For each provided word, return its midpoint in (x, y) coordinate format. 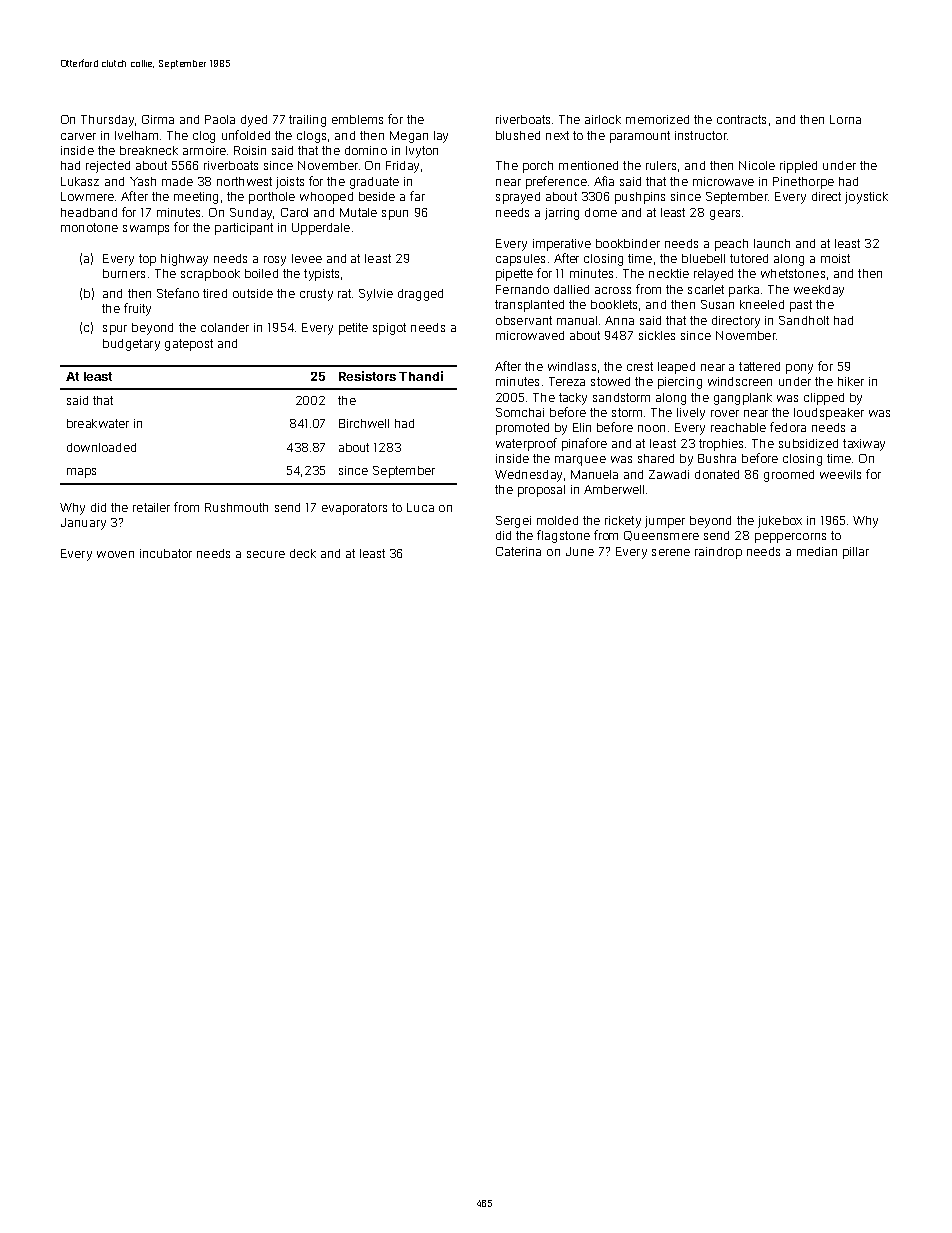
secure (266, 554)
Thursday (107, 121)
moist (835, 258)
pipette (514, 275)
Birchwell (364, 423)
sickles (657, 335)
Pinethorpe (803, 183)
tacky (573, 399)
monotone (89, 227)
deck (303, 553)
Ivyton (422, 152)
